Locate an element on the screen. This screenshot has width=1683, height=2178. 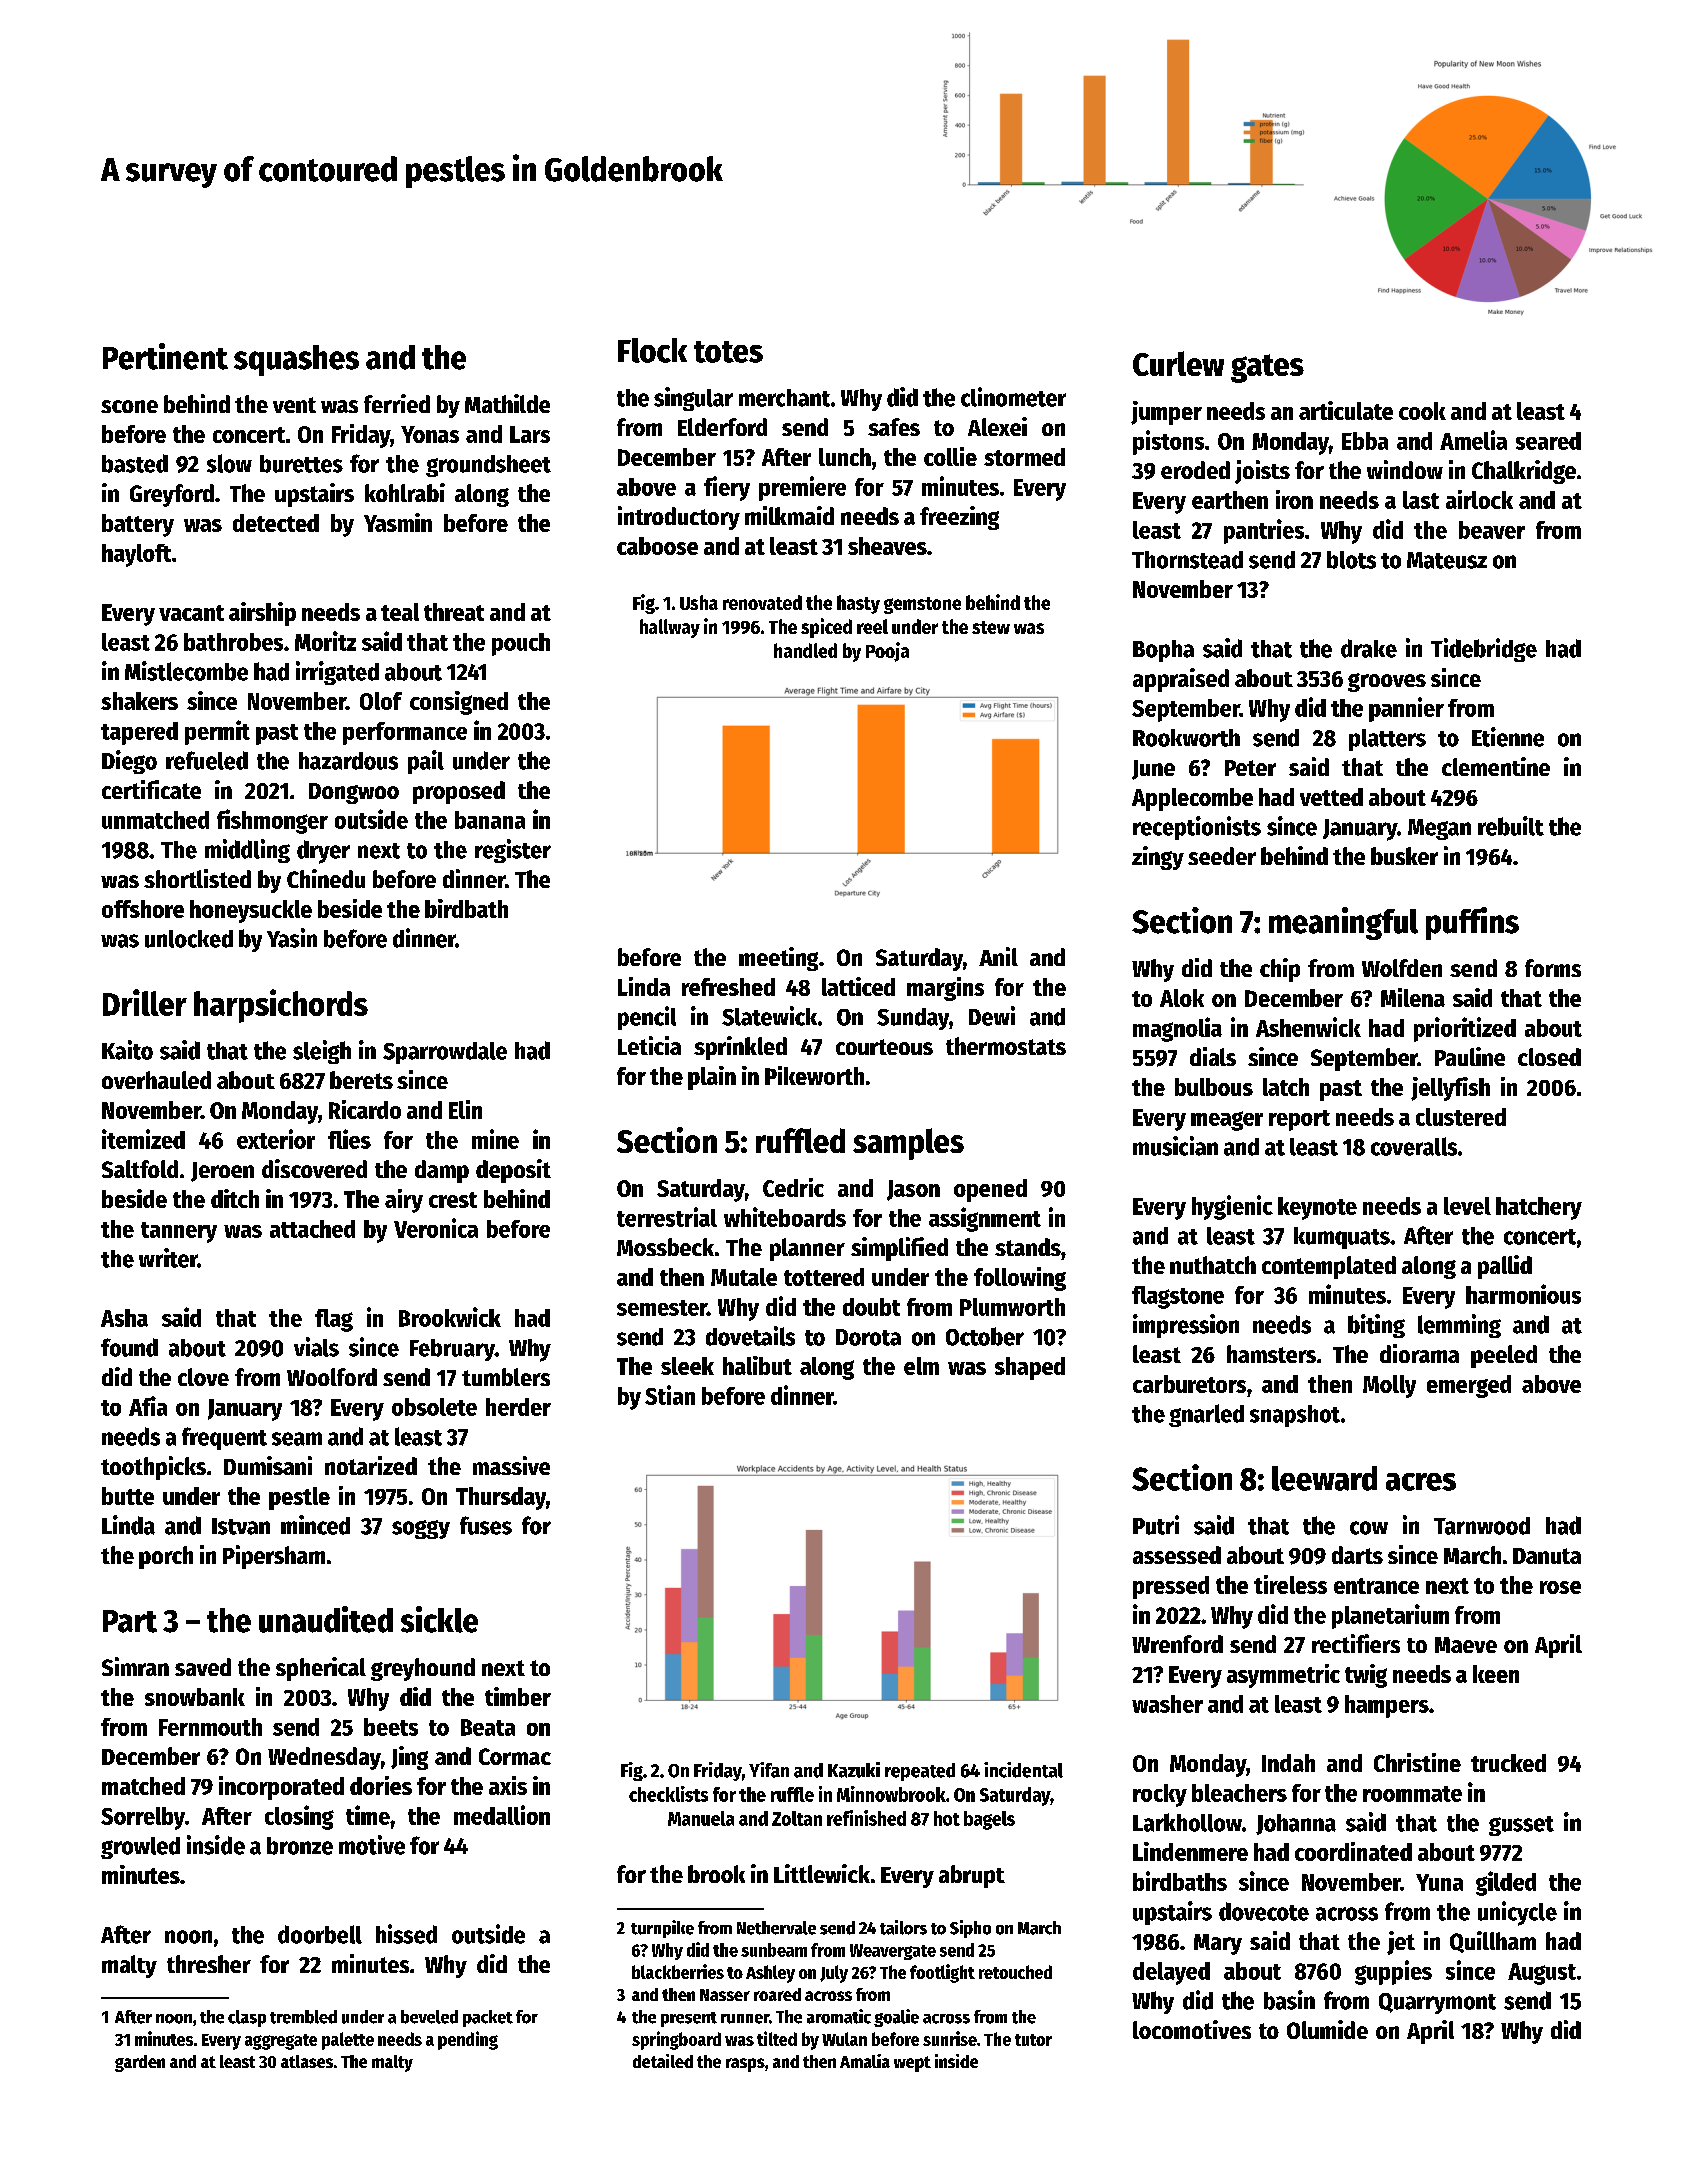
garden is located at coordinates (140, 2063).
